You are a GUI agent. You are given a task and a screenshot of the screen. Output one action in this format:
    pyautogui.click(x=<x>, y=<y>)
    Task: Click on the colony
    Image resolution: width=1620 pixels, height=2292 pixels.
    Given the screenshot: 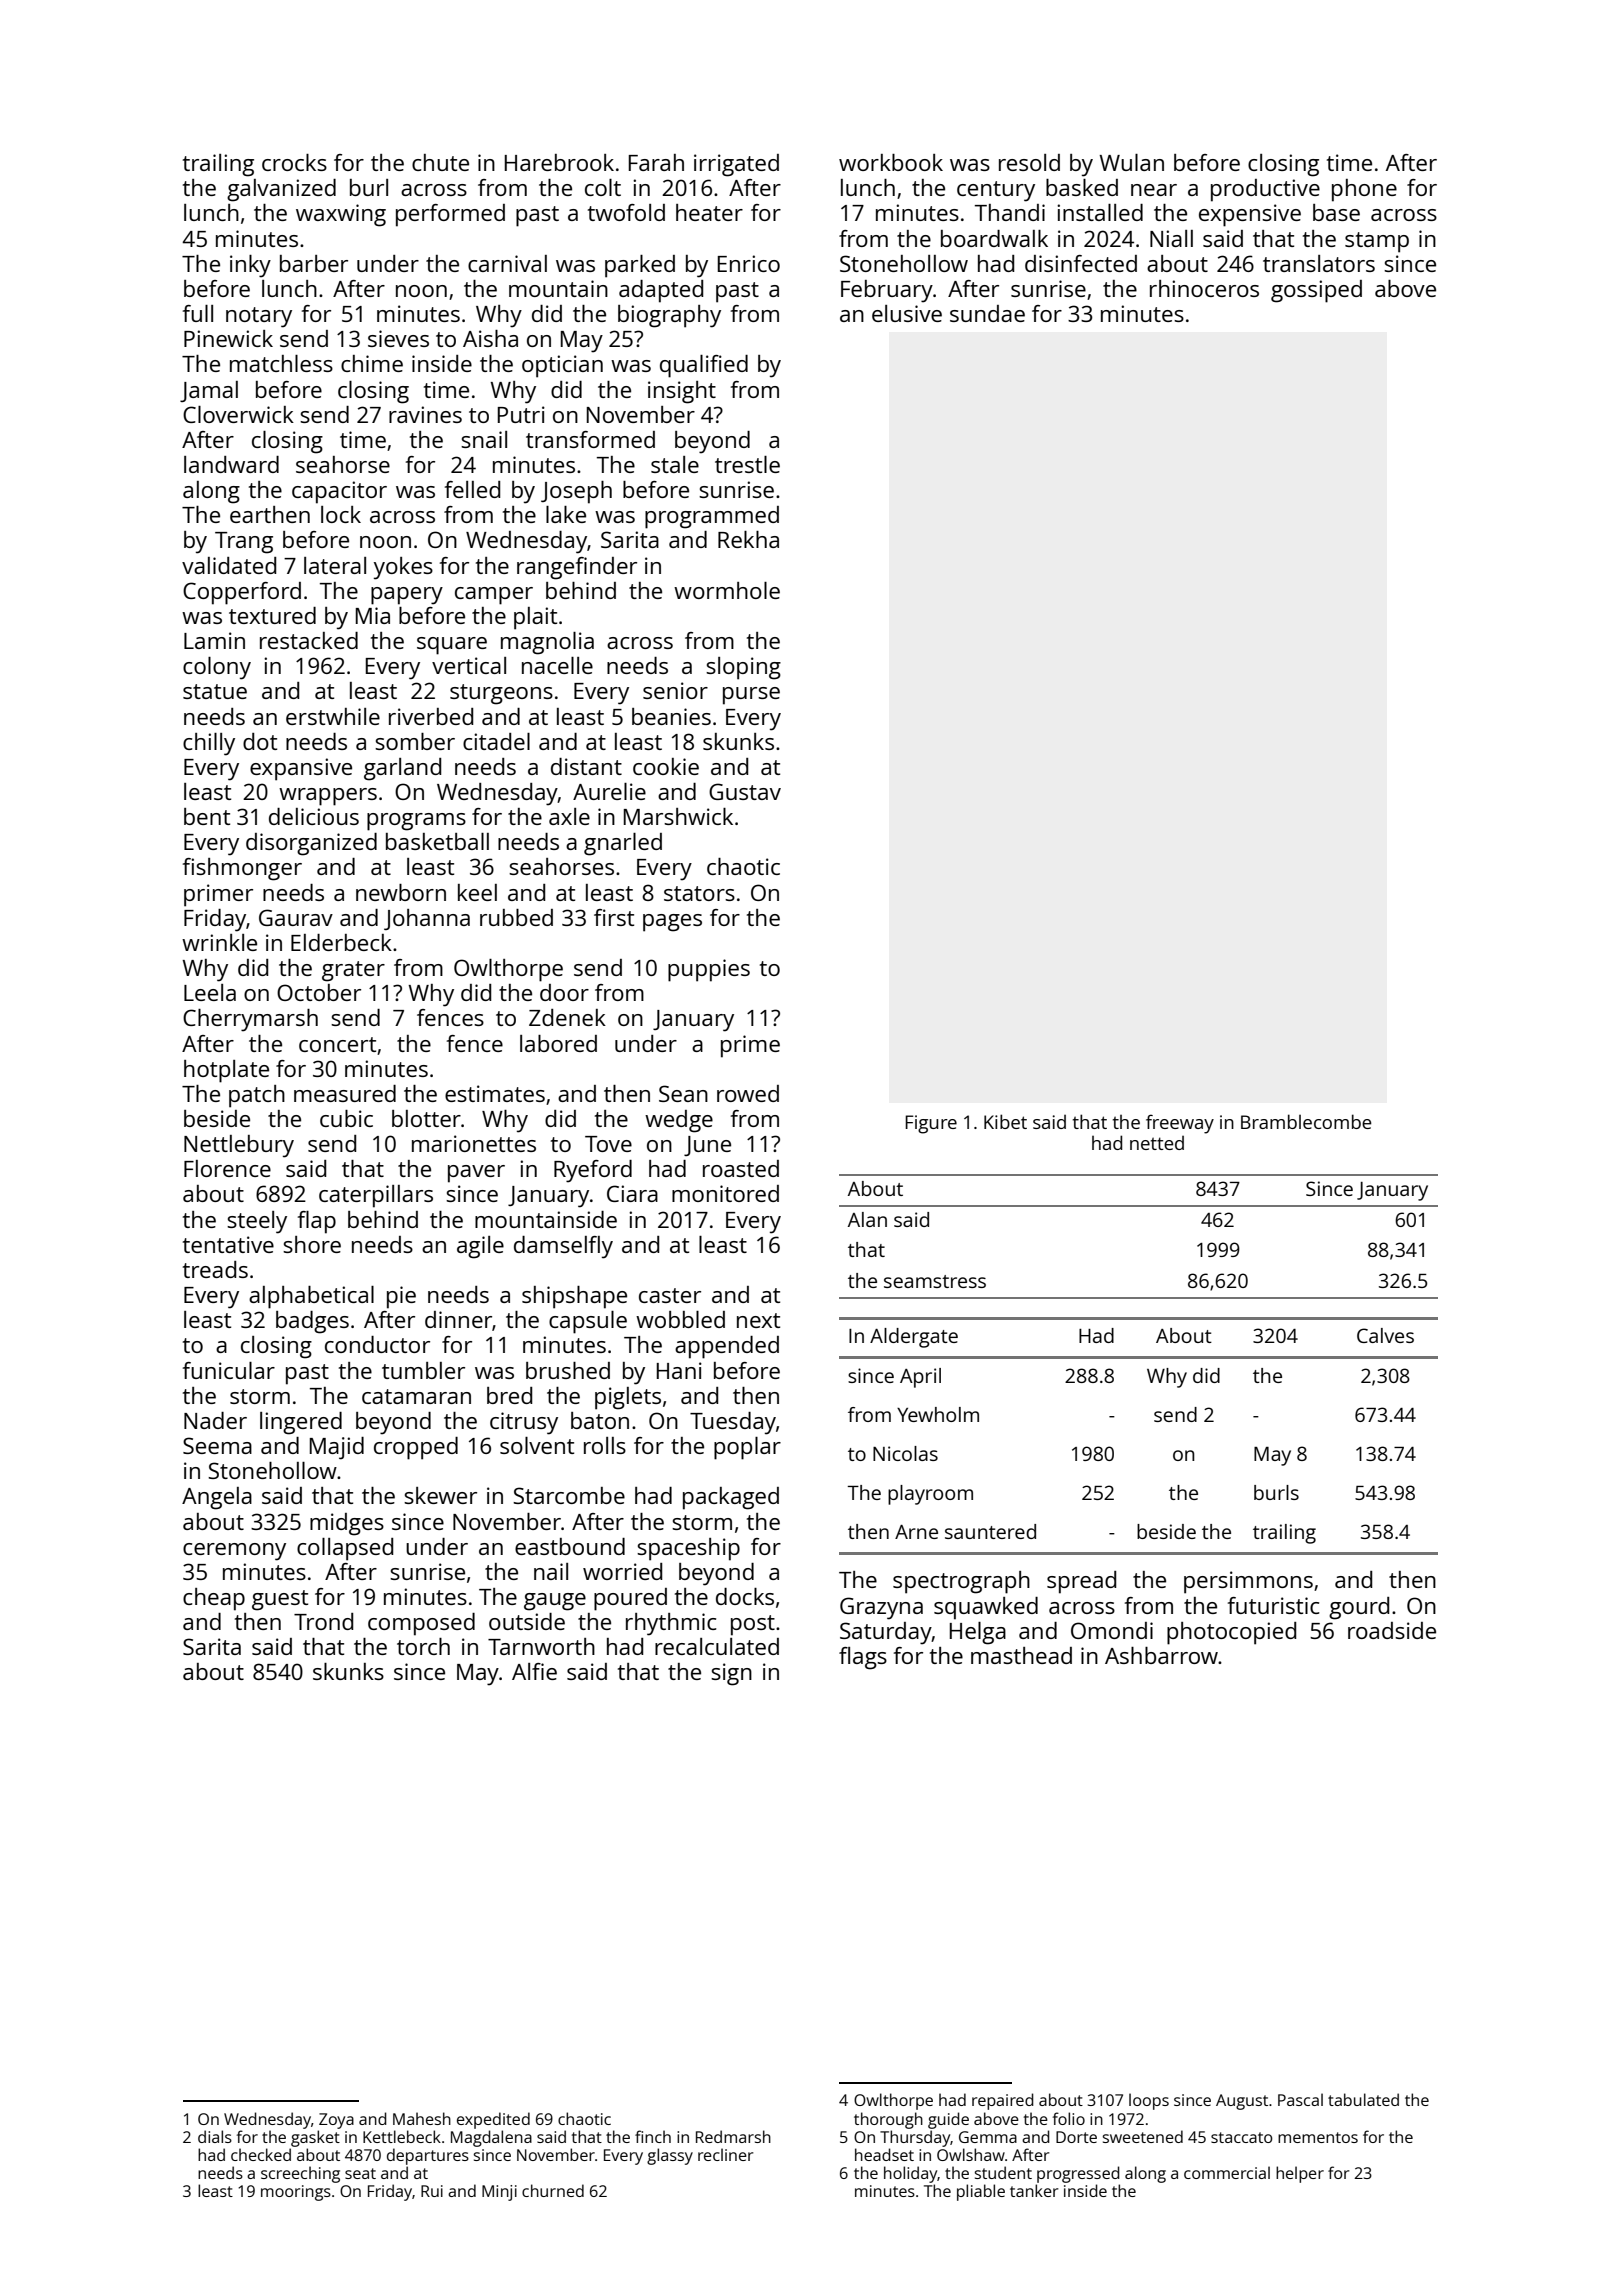 What is the action you would take?
    pyautogui.click(x=217, y=668)
